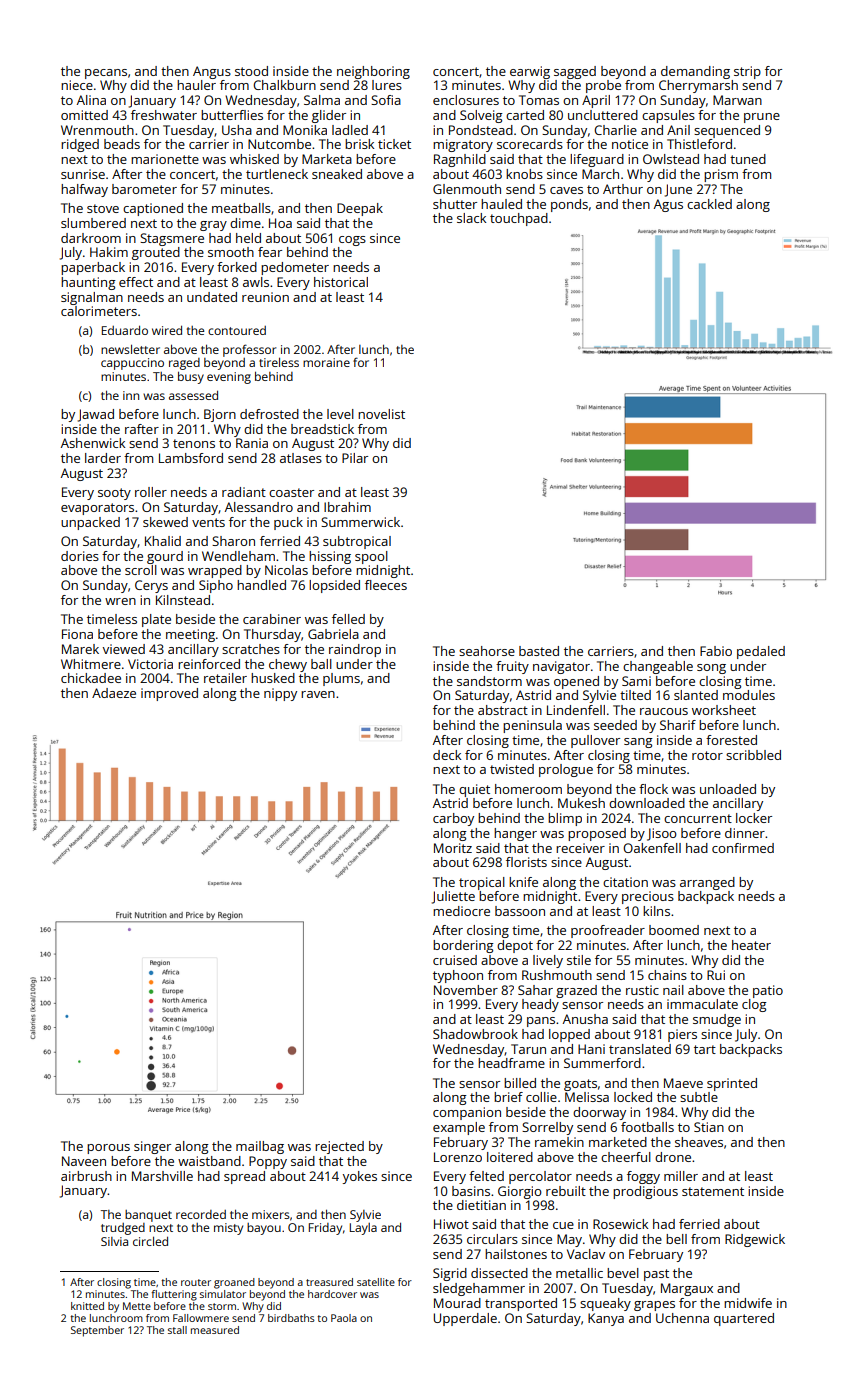 The image size is (849, 1400). I want to click on neighboring, so click(373, 72).
